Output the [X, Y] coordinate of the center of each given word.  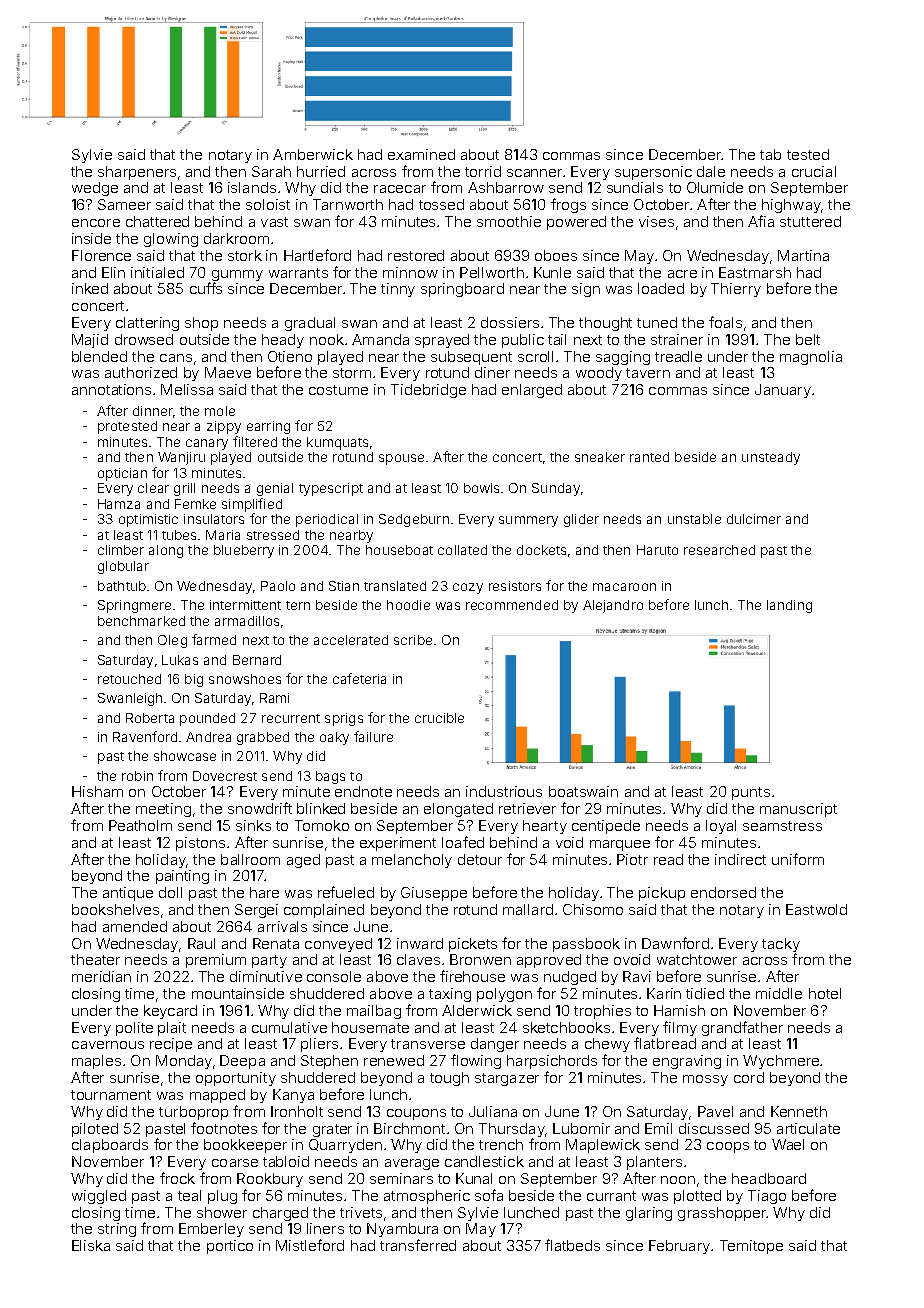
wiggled [99, 1197]
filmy [680, 1028]
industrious [504, 791]
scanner [534, 173]
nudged [570, 978]
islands [252, 187]
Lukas [180, 660]
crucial [814, 171]
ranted [649, 457]
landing [789, 606]
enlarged [532, 391]
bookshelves [115, 909]
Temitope [751, 1247]
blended [99, 356]
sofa [489, 1195]
